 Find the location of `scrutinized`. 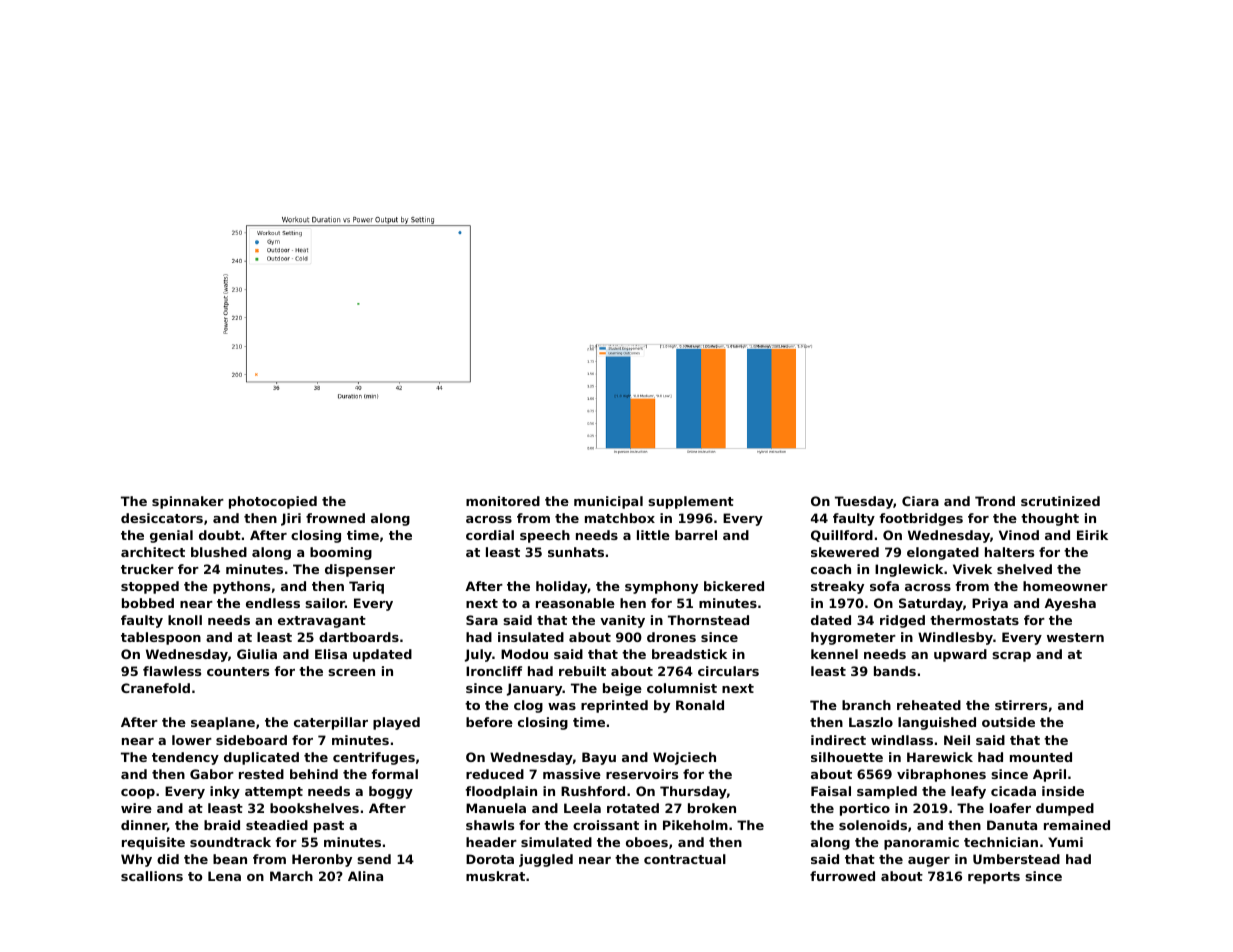

scrutinized is located at coordinates (1060, 501).
